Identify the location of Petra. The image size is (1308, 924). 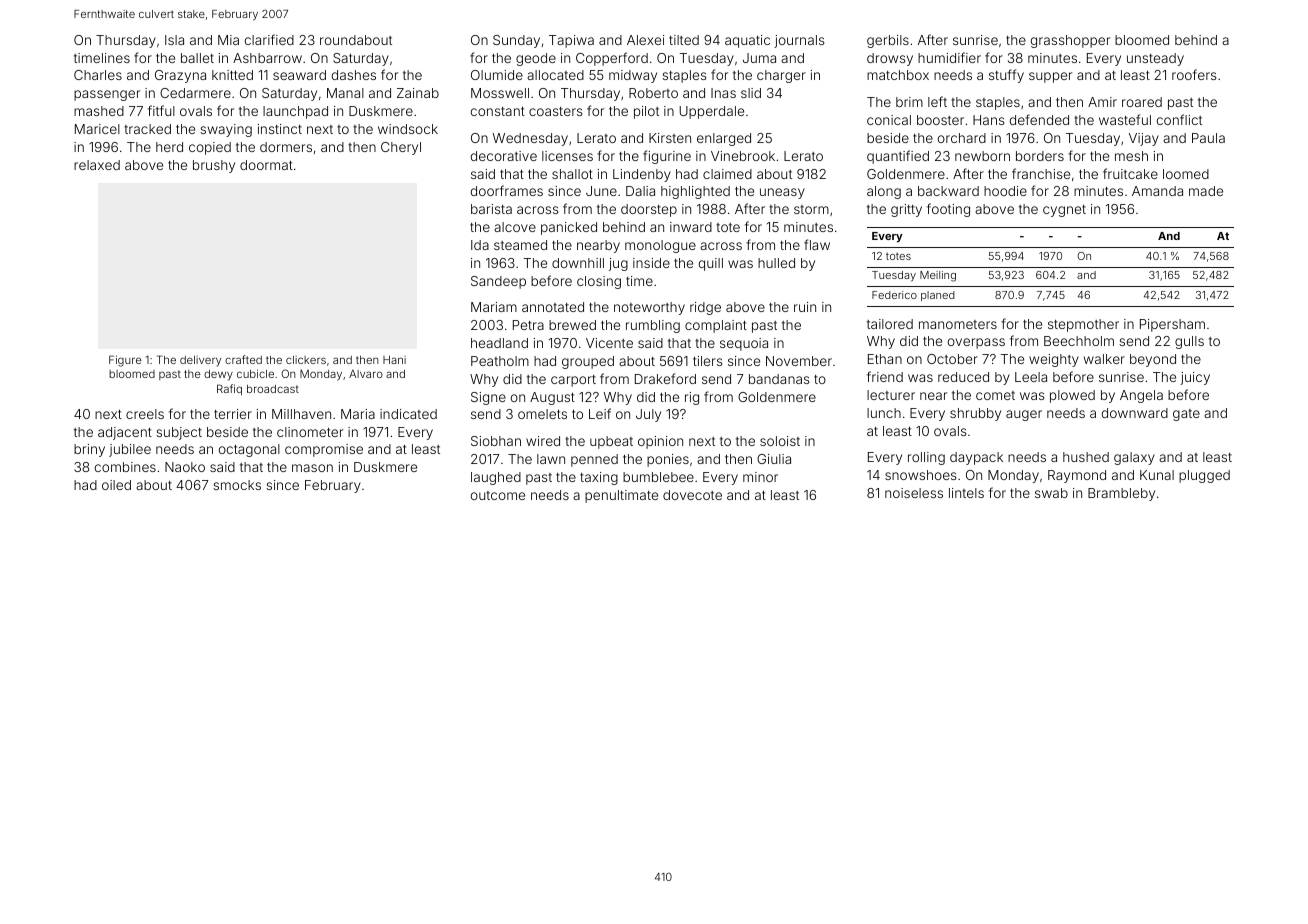
(528, 325).
